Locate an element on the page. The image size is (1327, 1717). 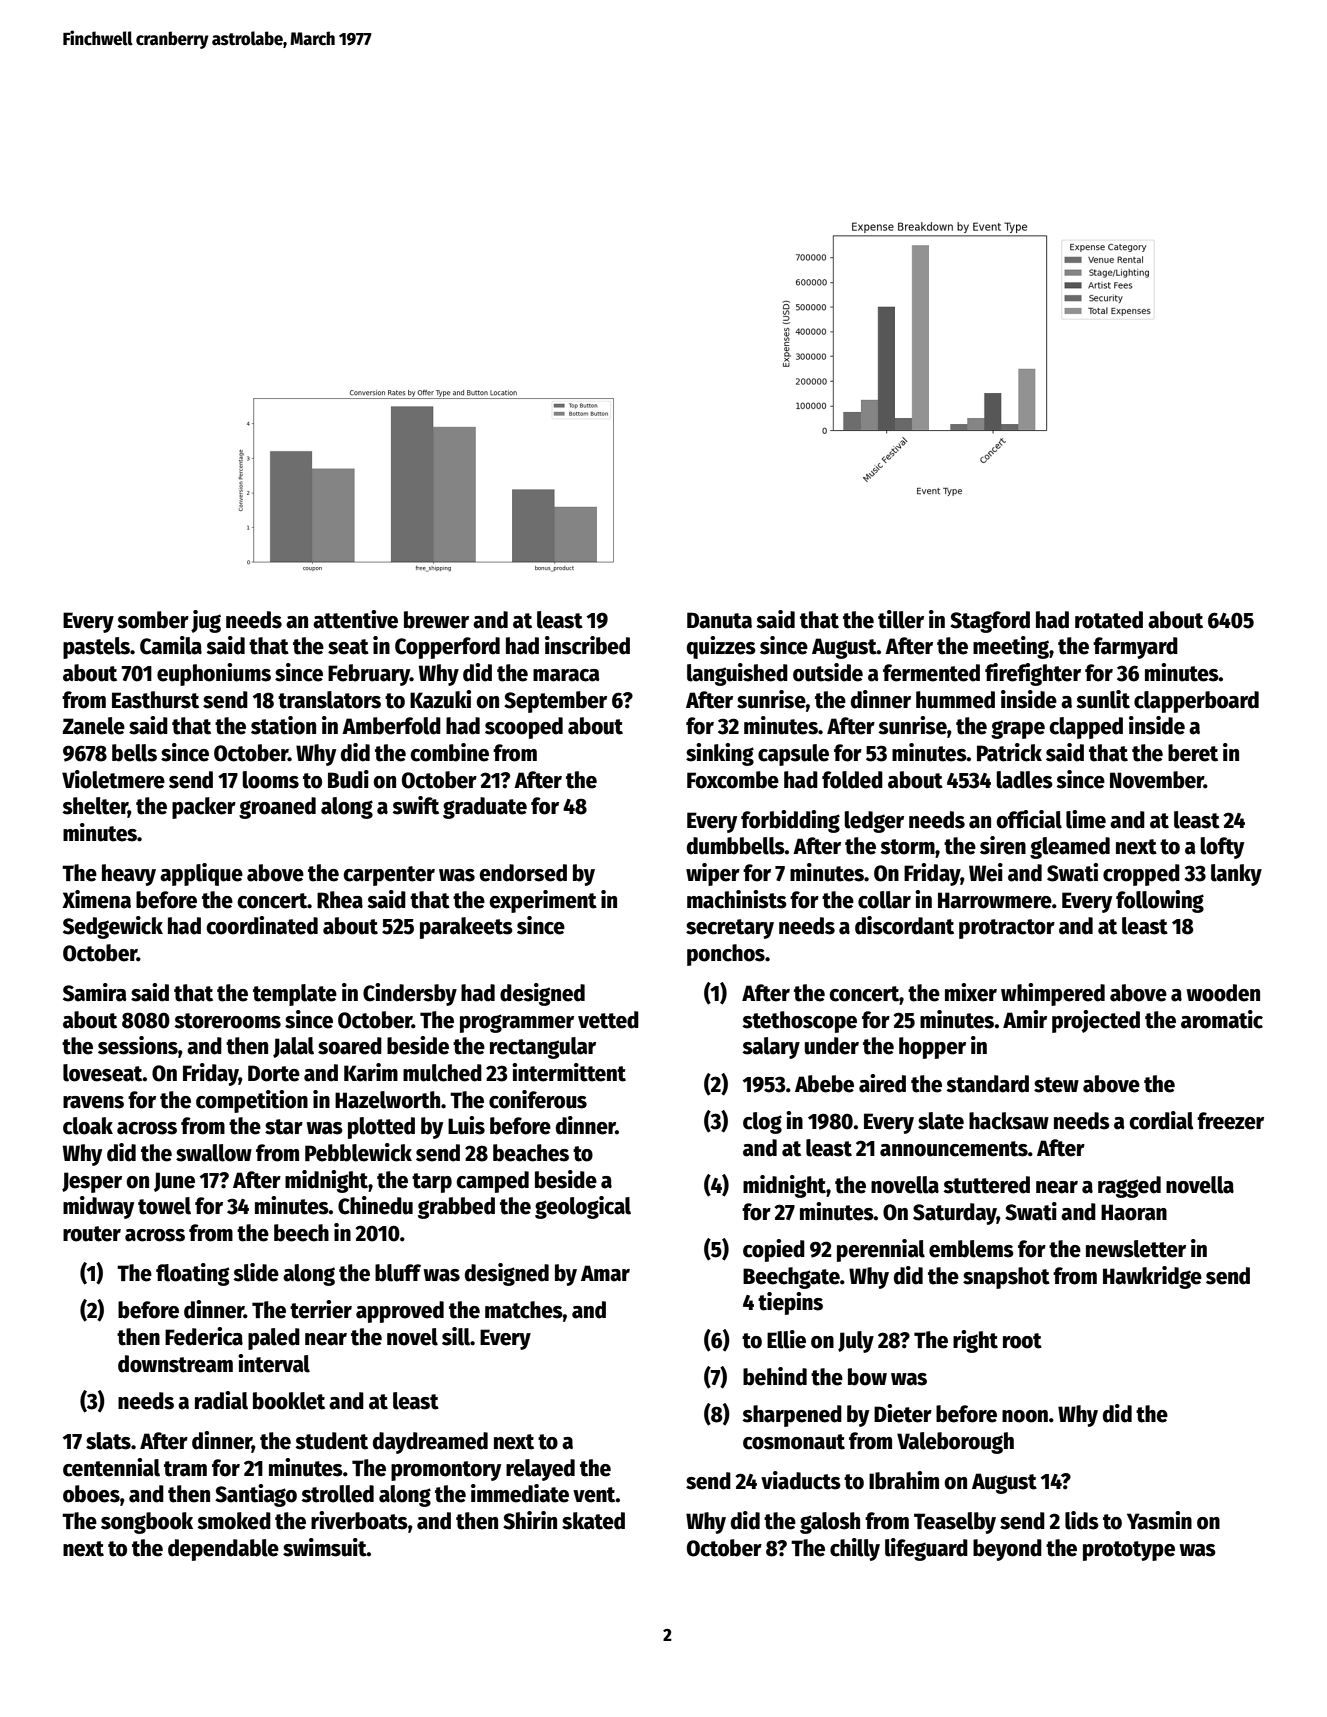
Sedgewick is located at coordinates (113, 927).
